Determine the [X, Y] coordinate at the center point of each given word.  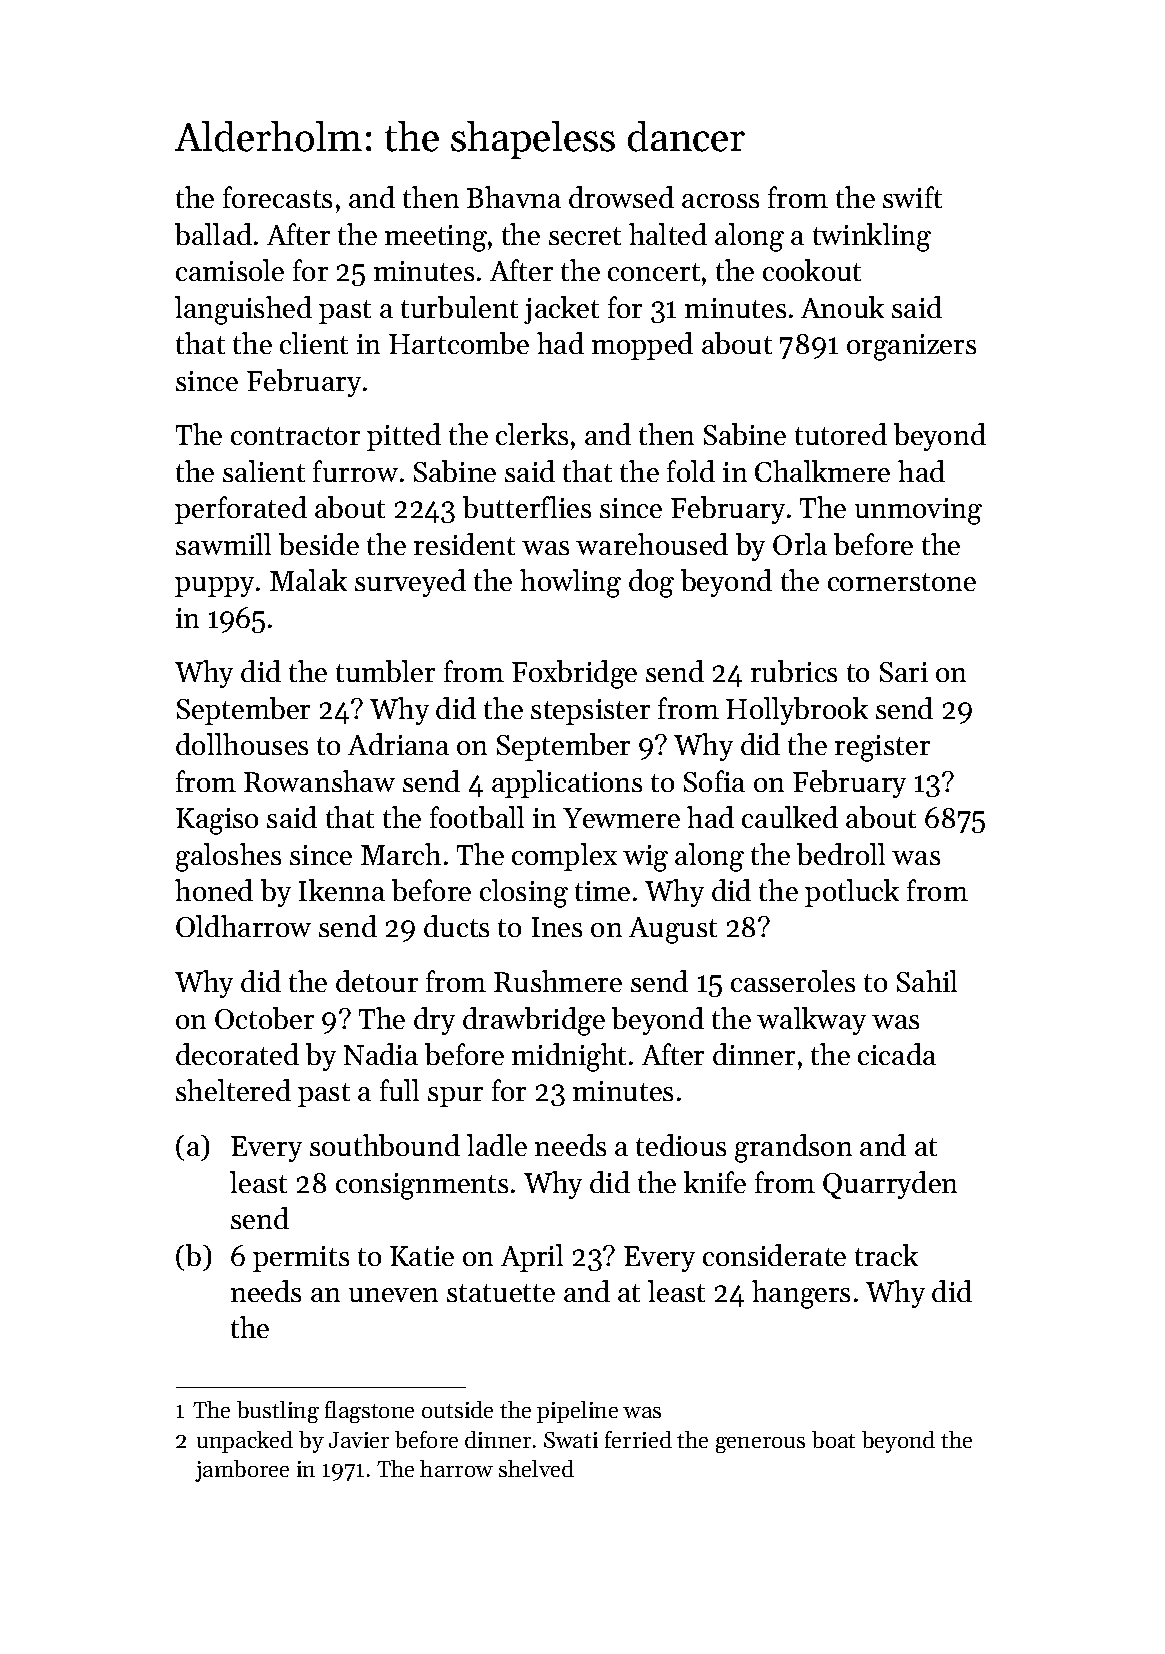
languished [243, 310]
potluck [852, 893]
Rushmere [558, 981]
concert [654, 272]
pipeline [577, 1412]
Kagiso [217, 821]
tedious [681, 1145]
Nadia [381, 1054]
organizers [911, 347]
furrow [355, 471]
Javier [359, 1440]
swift [912, 197]
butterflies [527, 507]
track [886, 1255]
